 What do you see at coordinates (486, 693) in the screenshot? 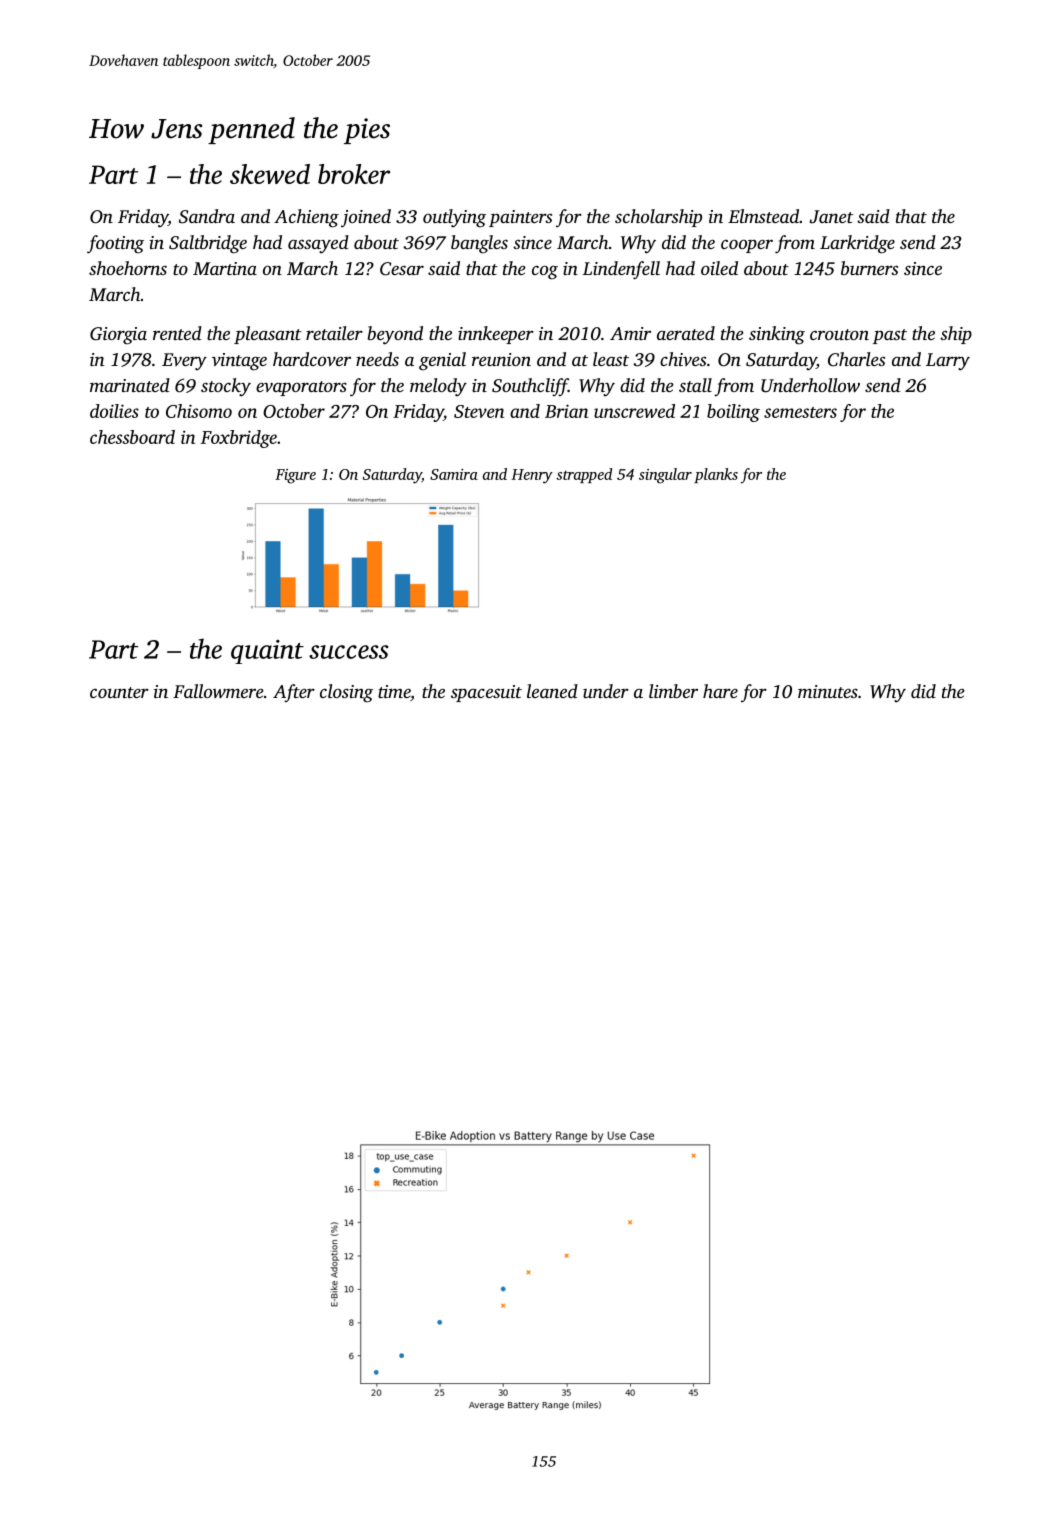
I see `spacesuit` at bounding box center [486, 693].
